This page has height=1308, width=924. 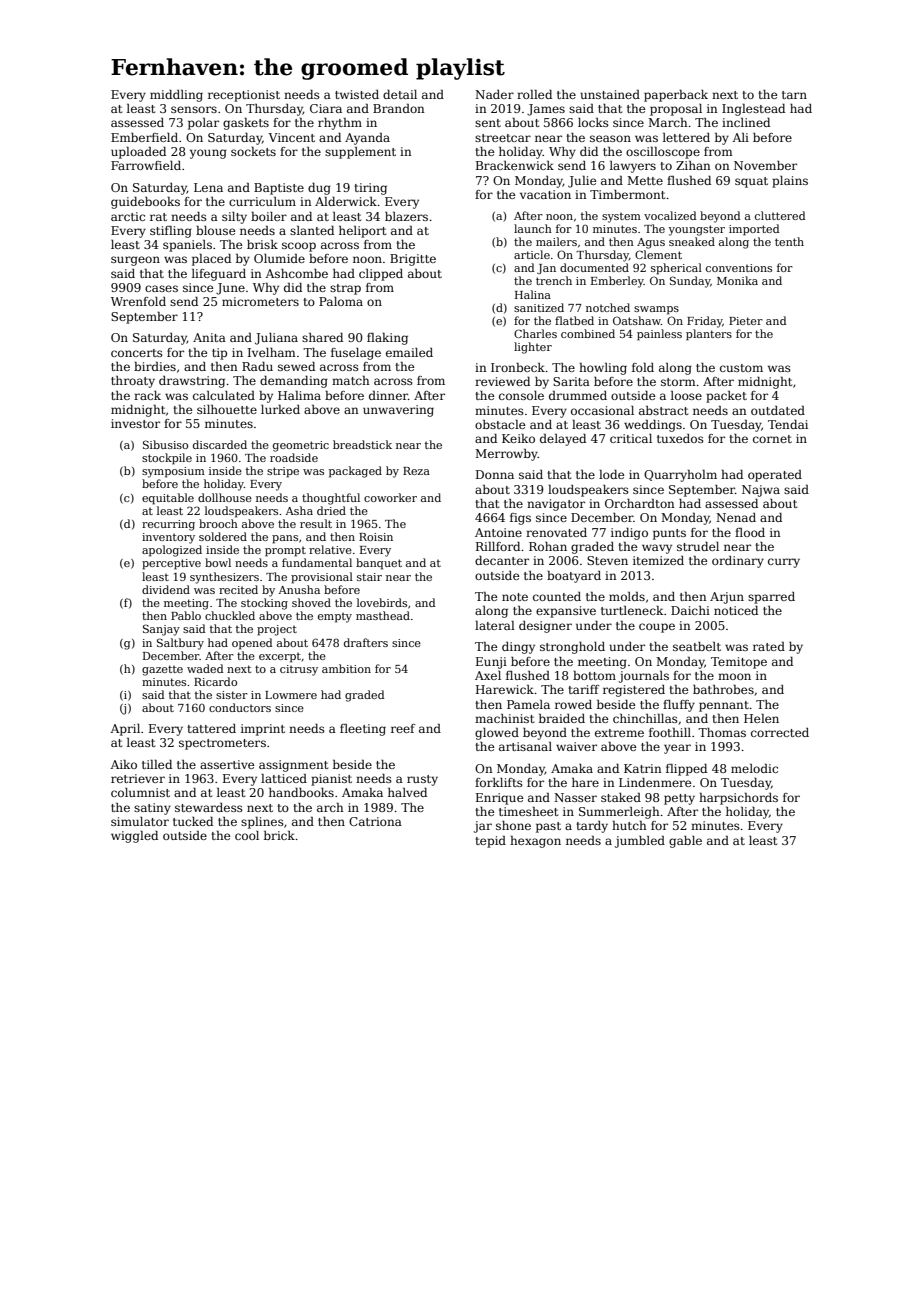 I want to click on unwavering, so click(x=398, y=411).
